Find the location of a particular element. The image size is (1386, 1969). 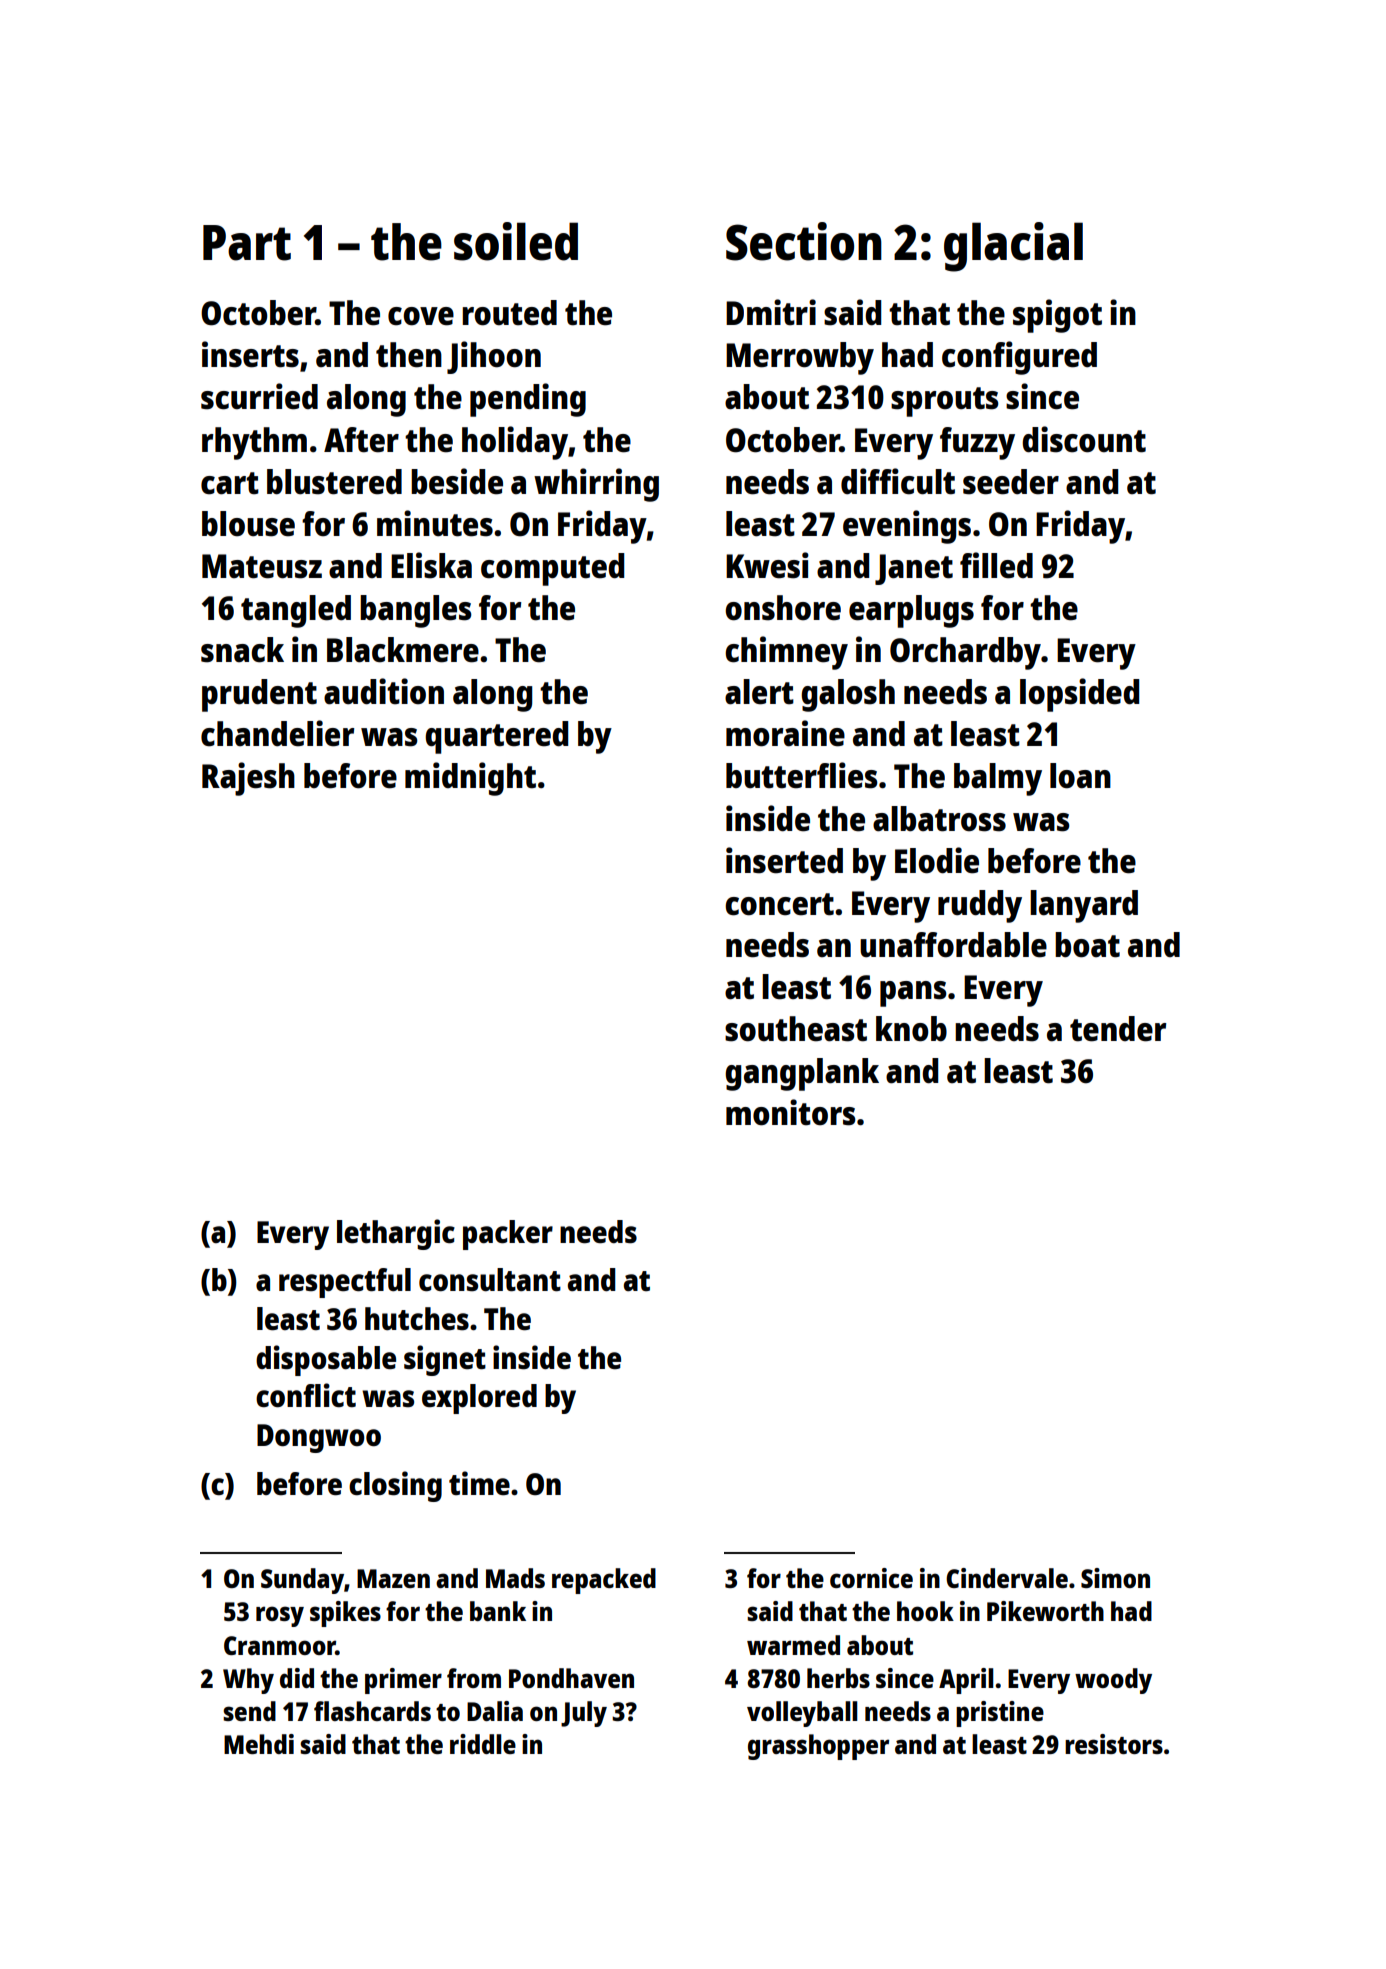

Mehdi is located at coordinates (259, 1744).
